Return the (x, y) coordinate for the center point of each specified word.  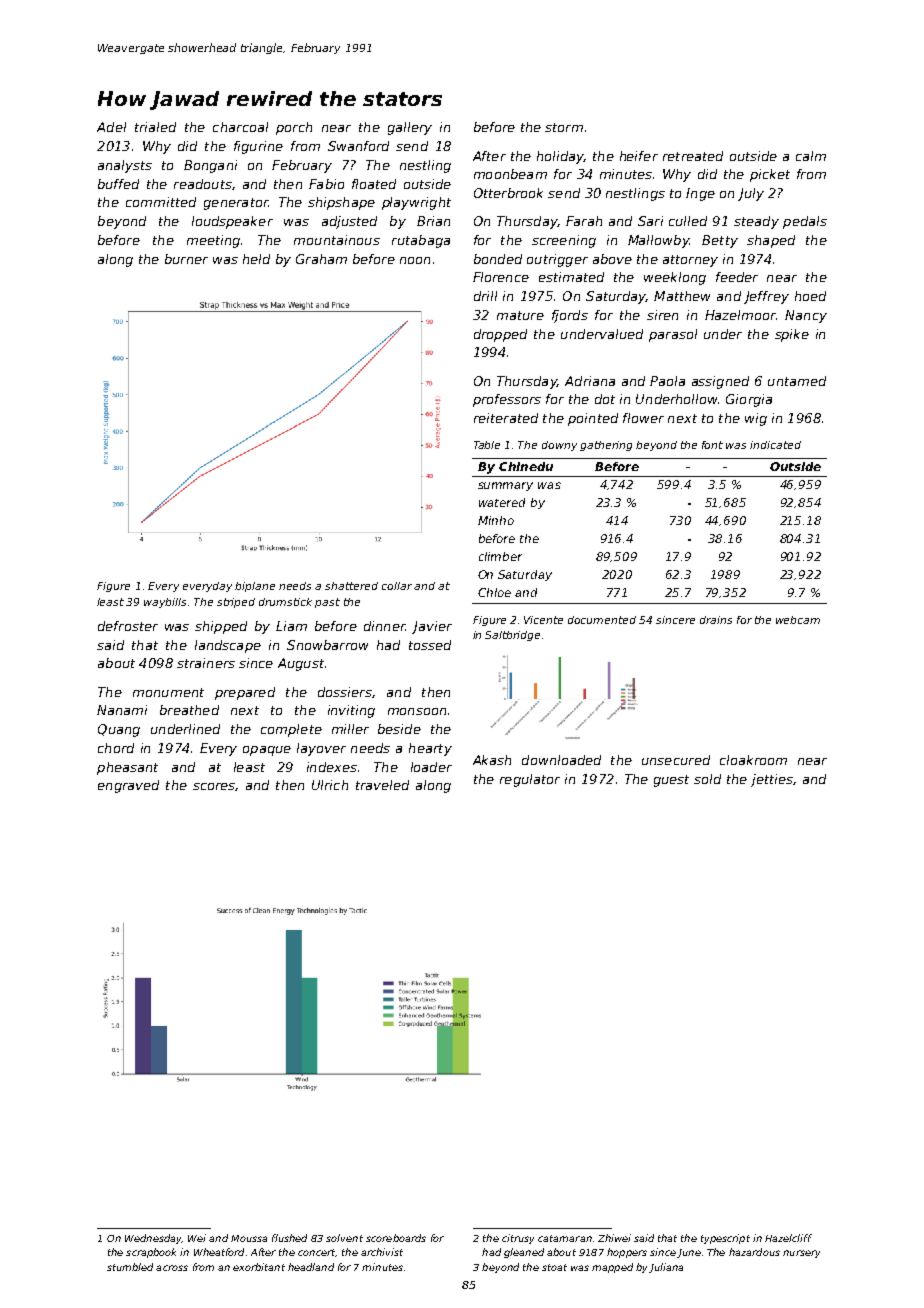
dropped (500, 335)
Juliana (666, 1268)
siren (662, 315)
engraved (128, 786)
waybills (165, 603)
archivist (382, 1252)
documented (602, 620)
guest (671, 781)
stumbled (130, 1267)
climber (500, 556)
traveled (382, 785)
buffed (118, 184)
